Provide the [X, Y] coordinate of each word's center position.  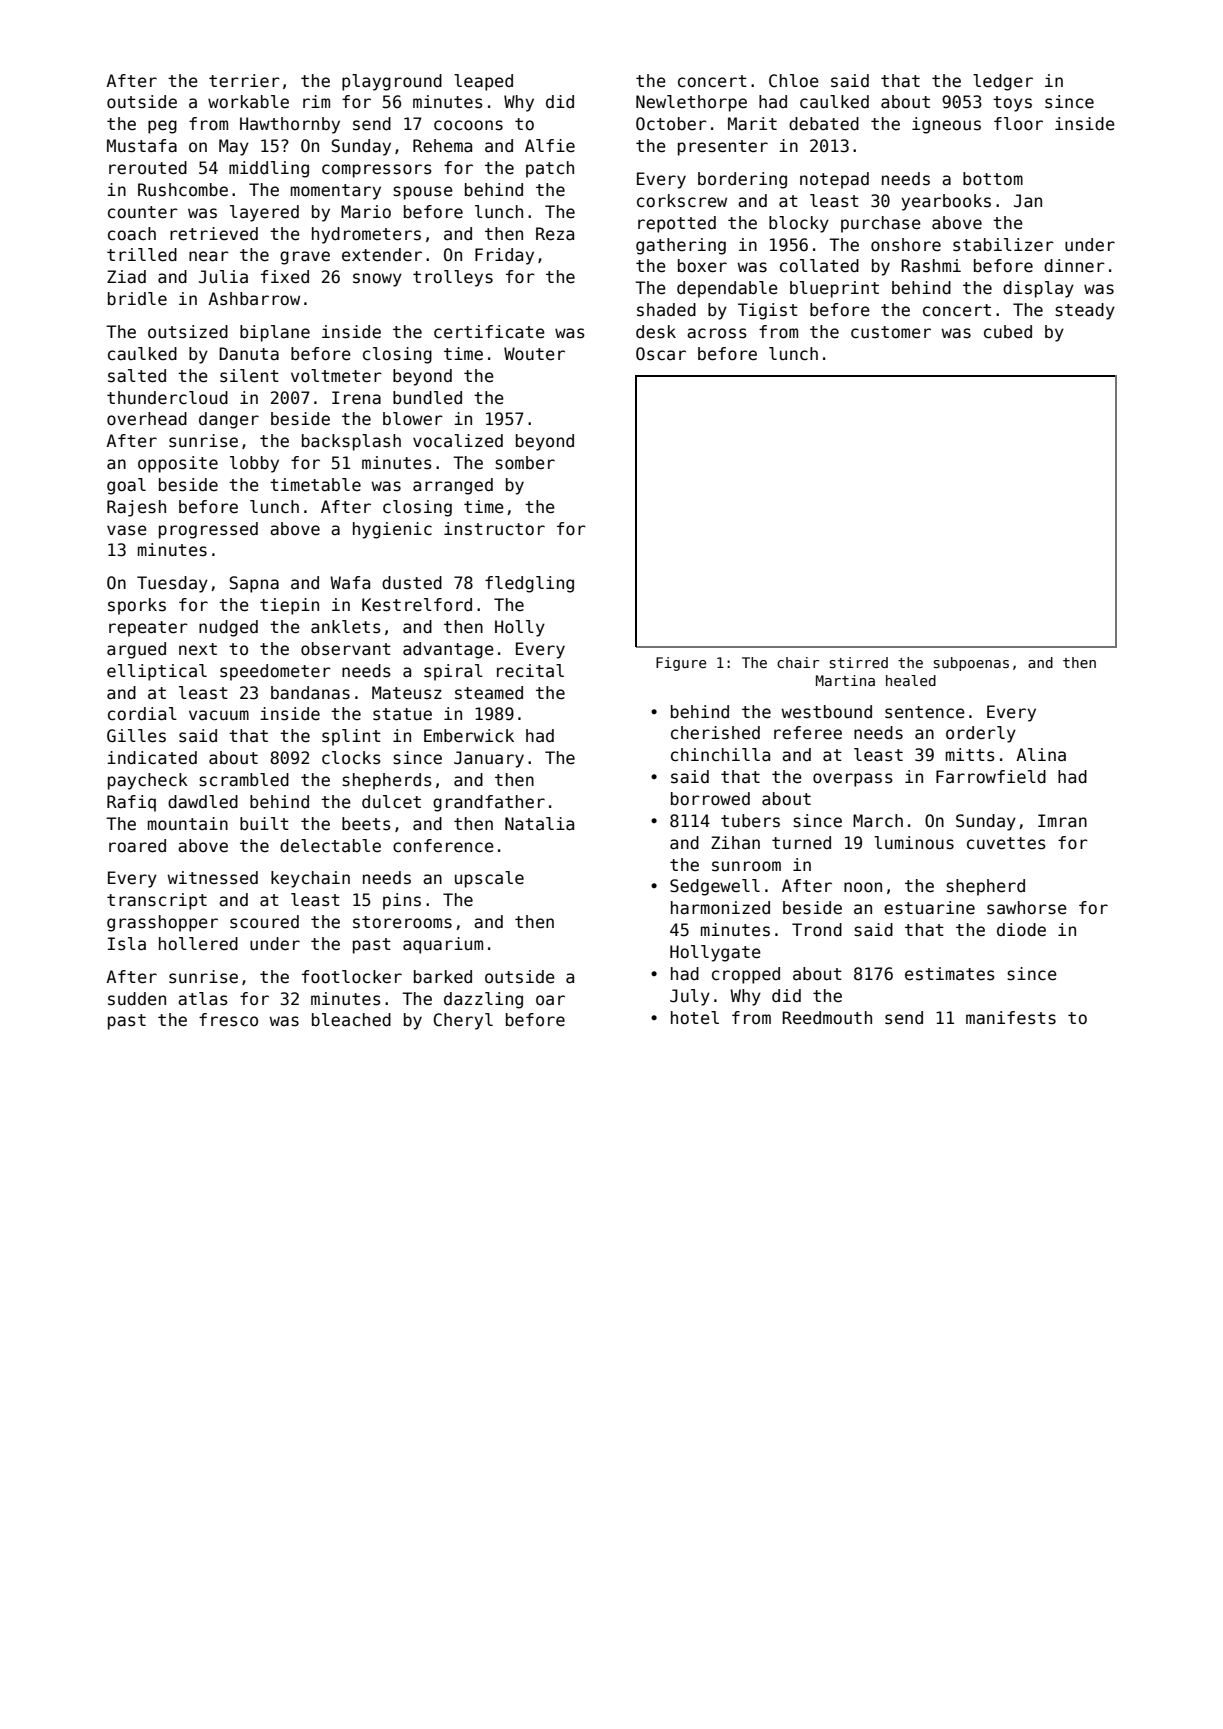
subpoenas [971, 664]
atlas [203, 999]
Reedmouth [827, 1018]
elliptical [157, 672]
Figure [681, 664]
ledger [1003, 82]
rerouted [148, 168]
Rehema [442, 146]
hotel [695, 1018]
